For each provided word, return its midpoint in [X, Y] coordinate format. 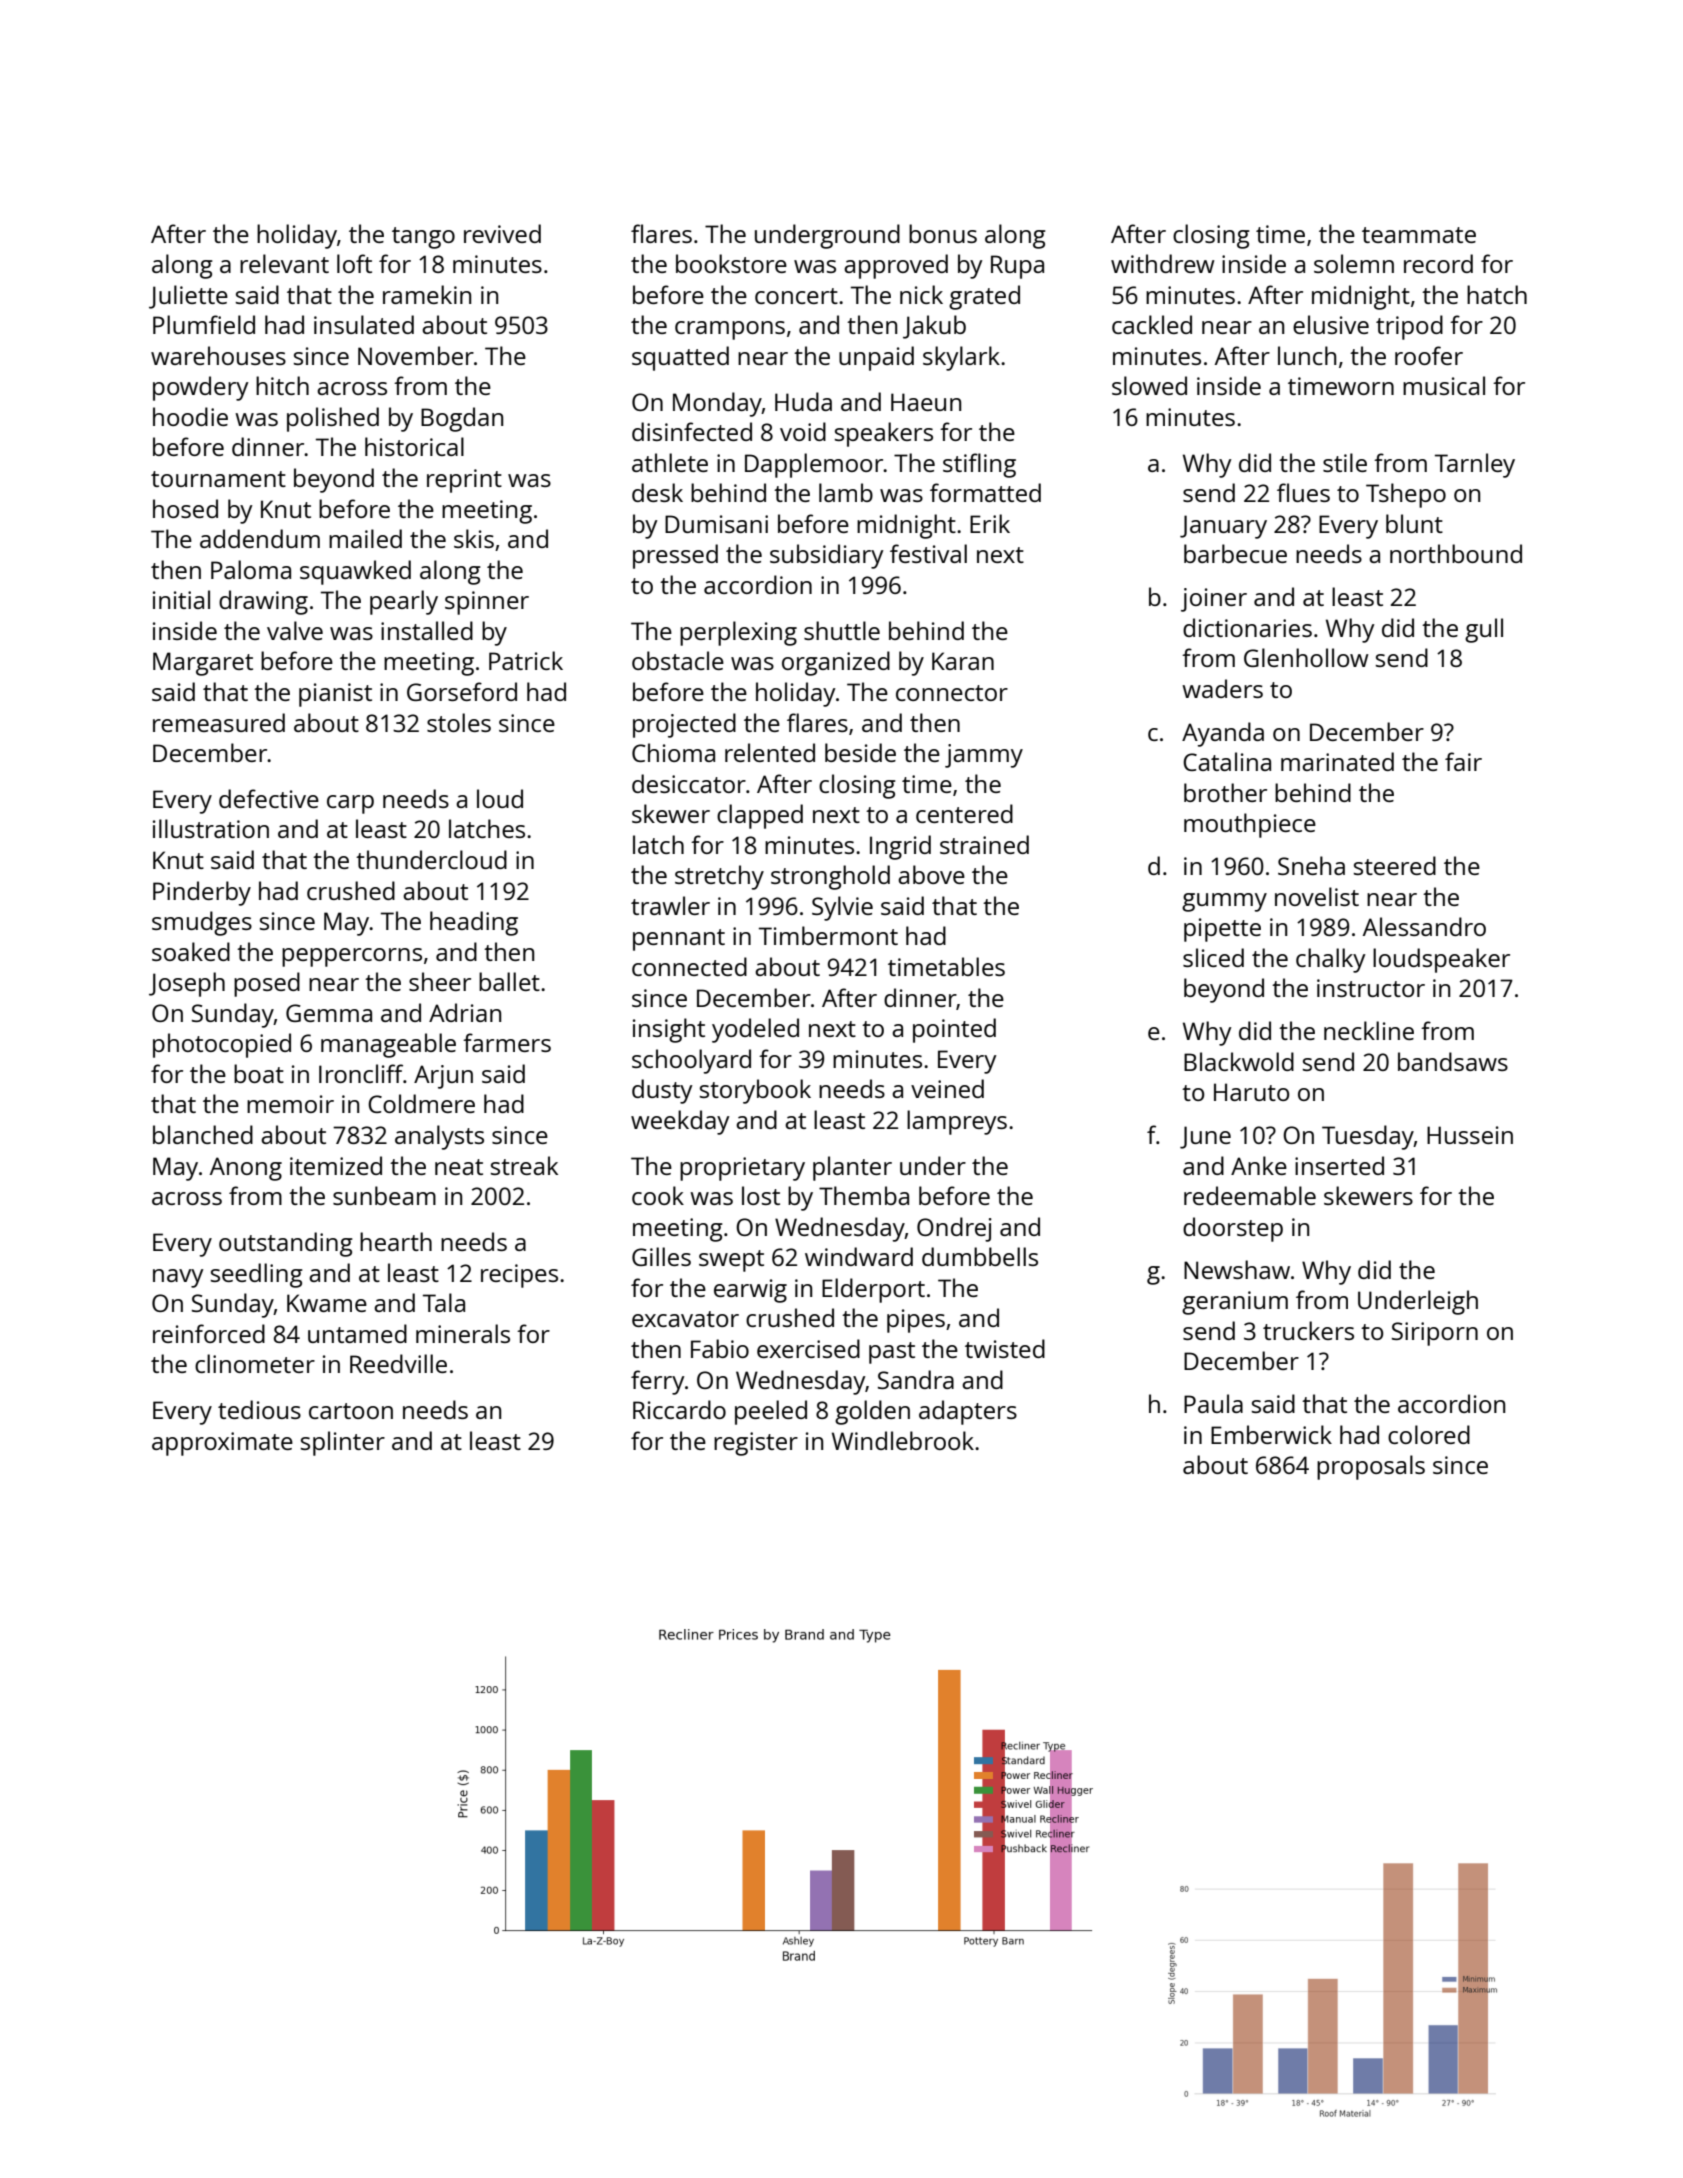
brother [1225, 792]
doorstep [1233, 1229]
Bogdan [462, 419]
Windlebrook [903, 1440]
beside [860, 752]
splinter [343, 1443]
